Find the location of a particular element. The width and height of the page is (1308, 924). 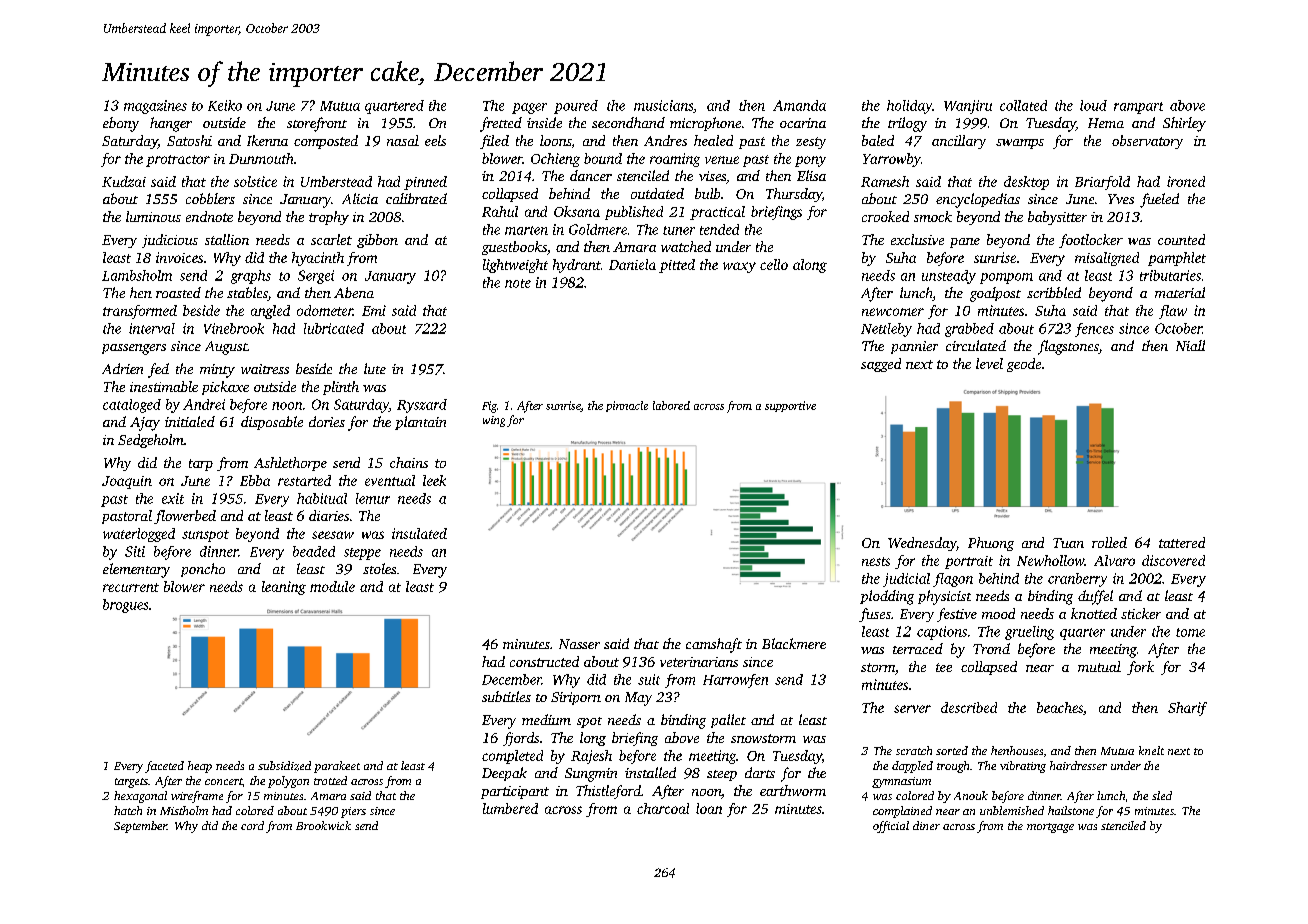

supportive is located at coordinates (790, 406).
